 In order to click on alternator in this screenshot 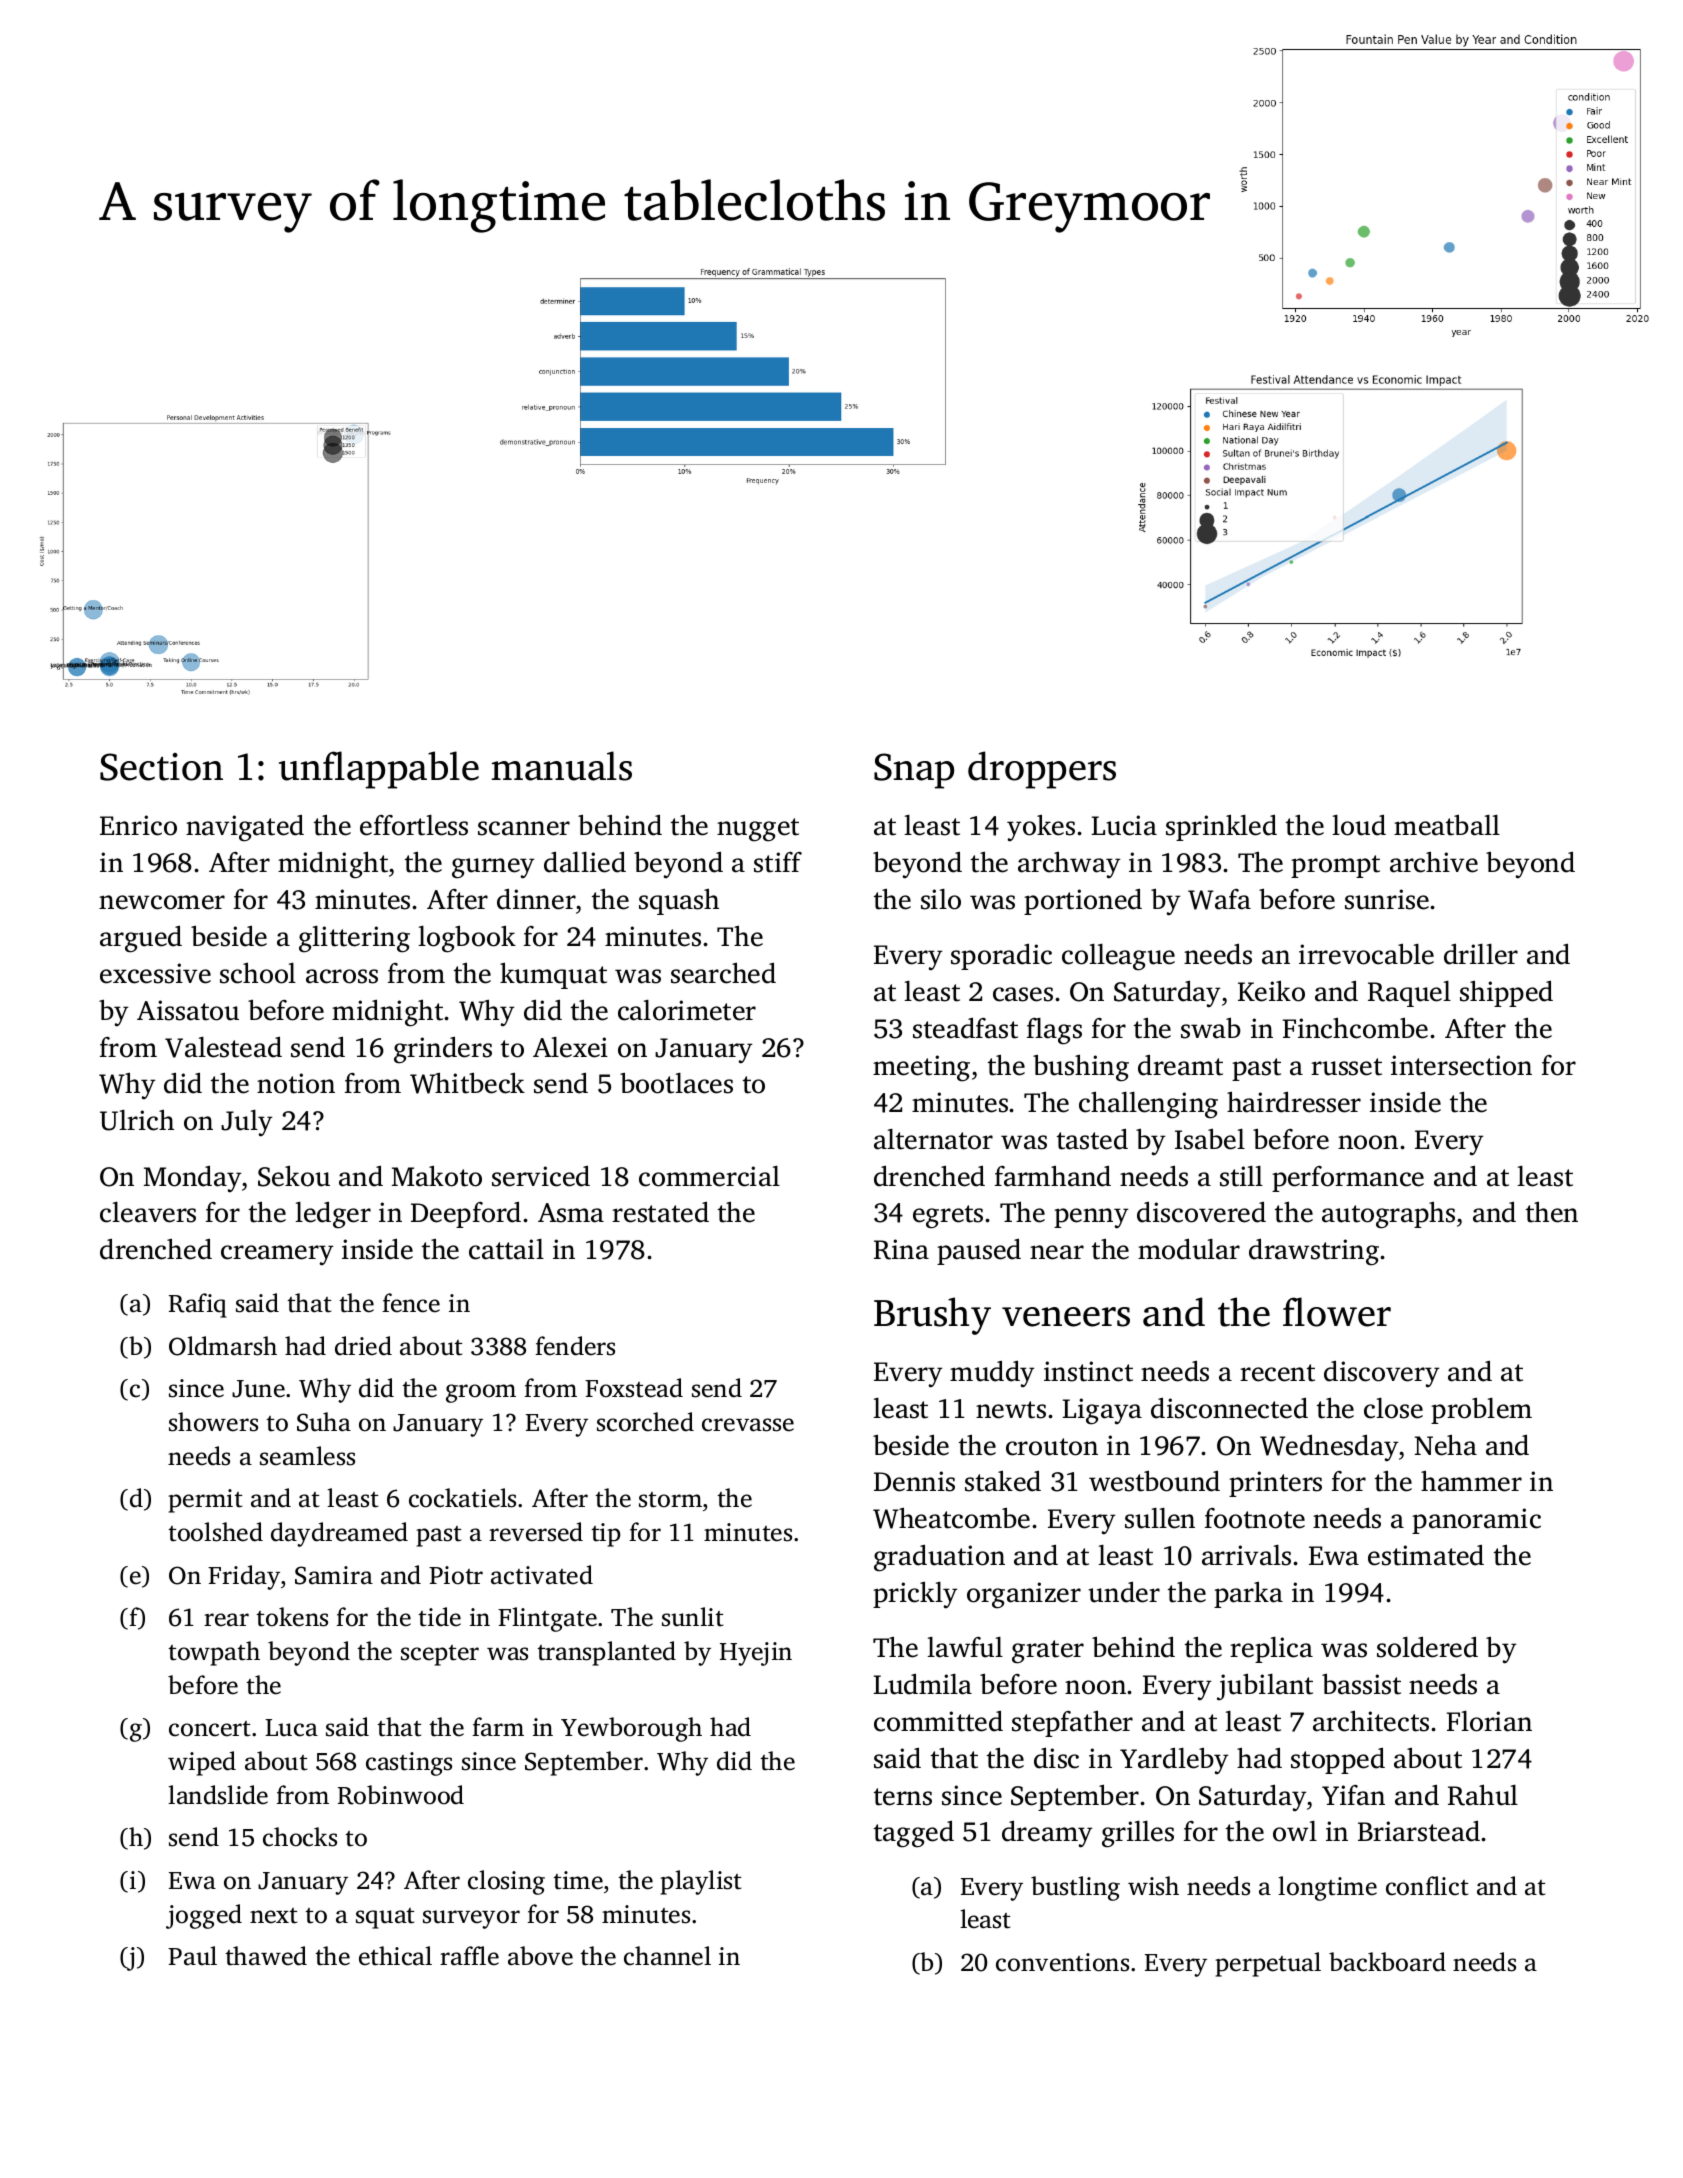, I will do `click(933, 1139)`.
